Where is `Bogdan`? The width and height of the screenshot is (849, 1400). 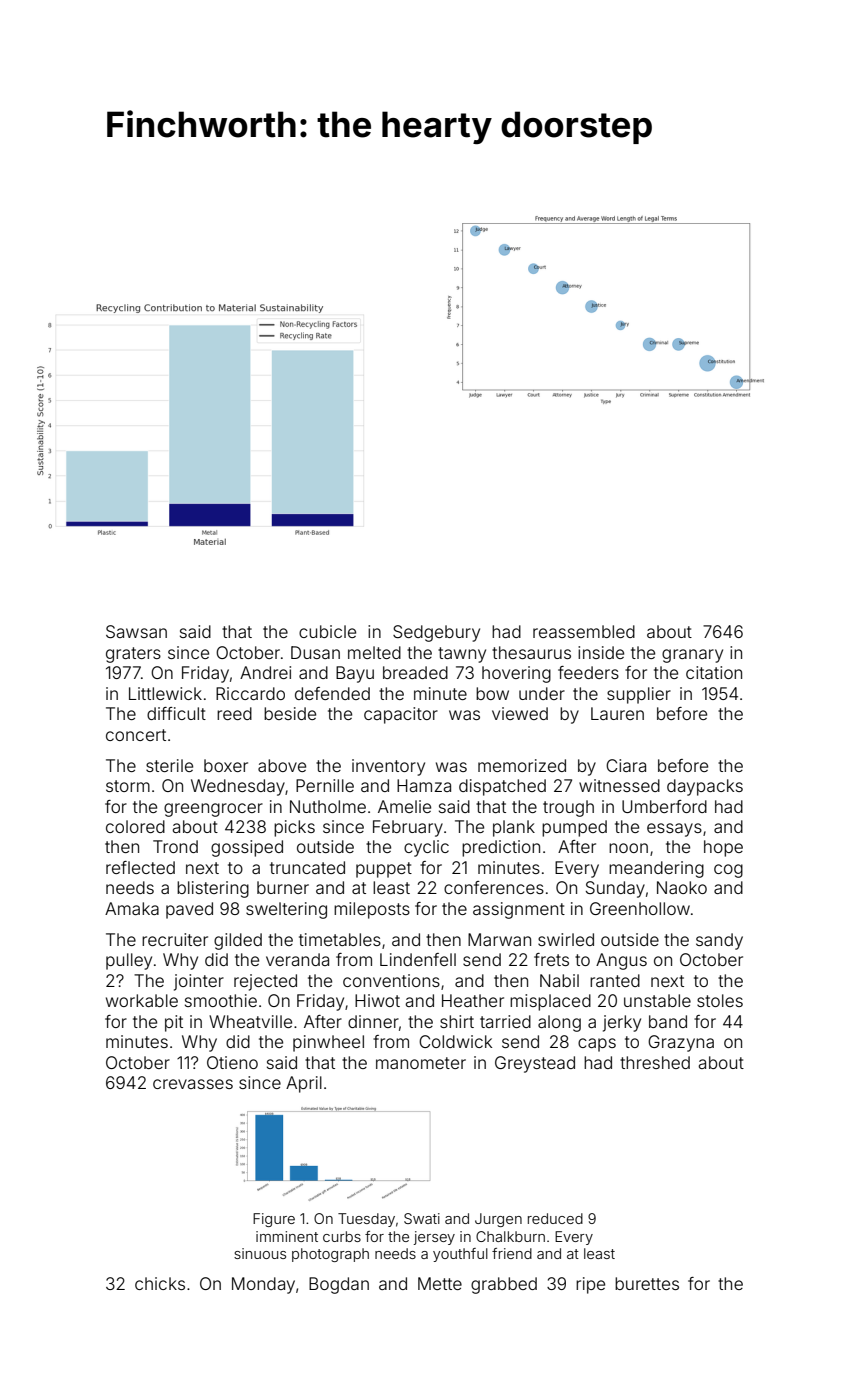 Bogdan is located at coordinates (339, 1285).
